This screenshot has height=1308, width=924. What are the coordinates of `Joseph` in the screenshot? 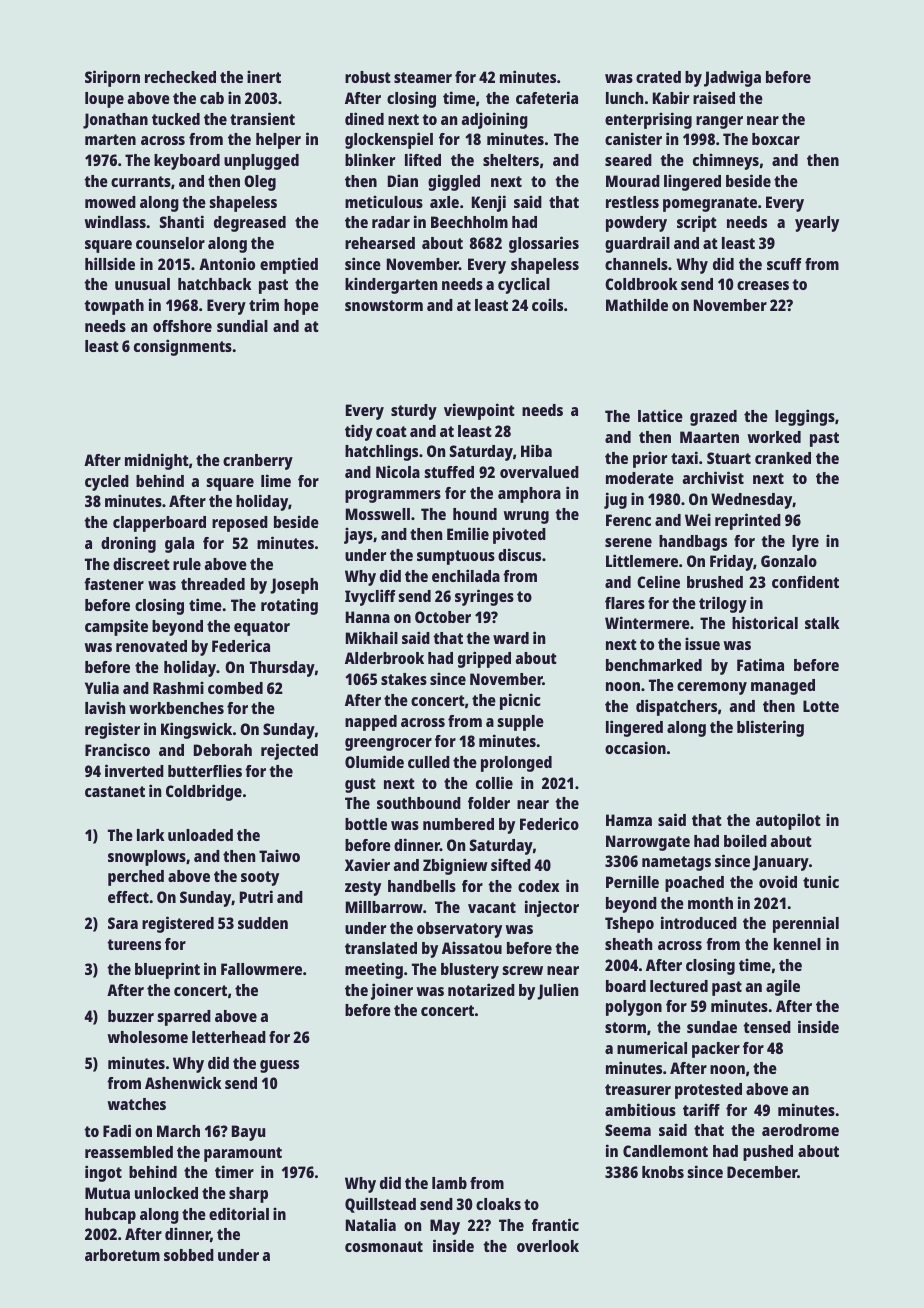 It's located at (294, 586).
